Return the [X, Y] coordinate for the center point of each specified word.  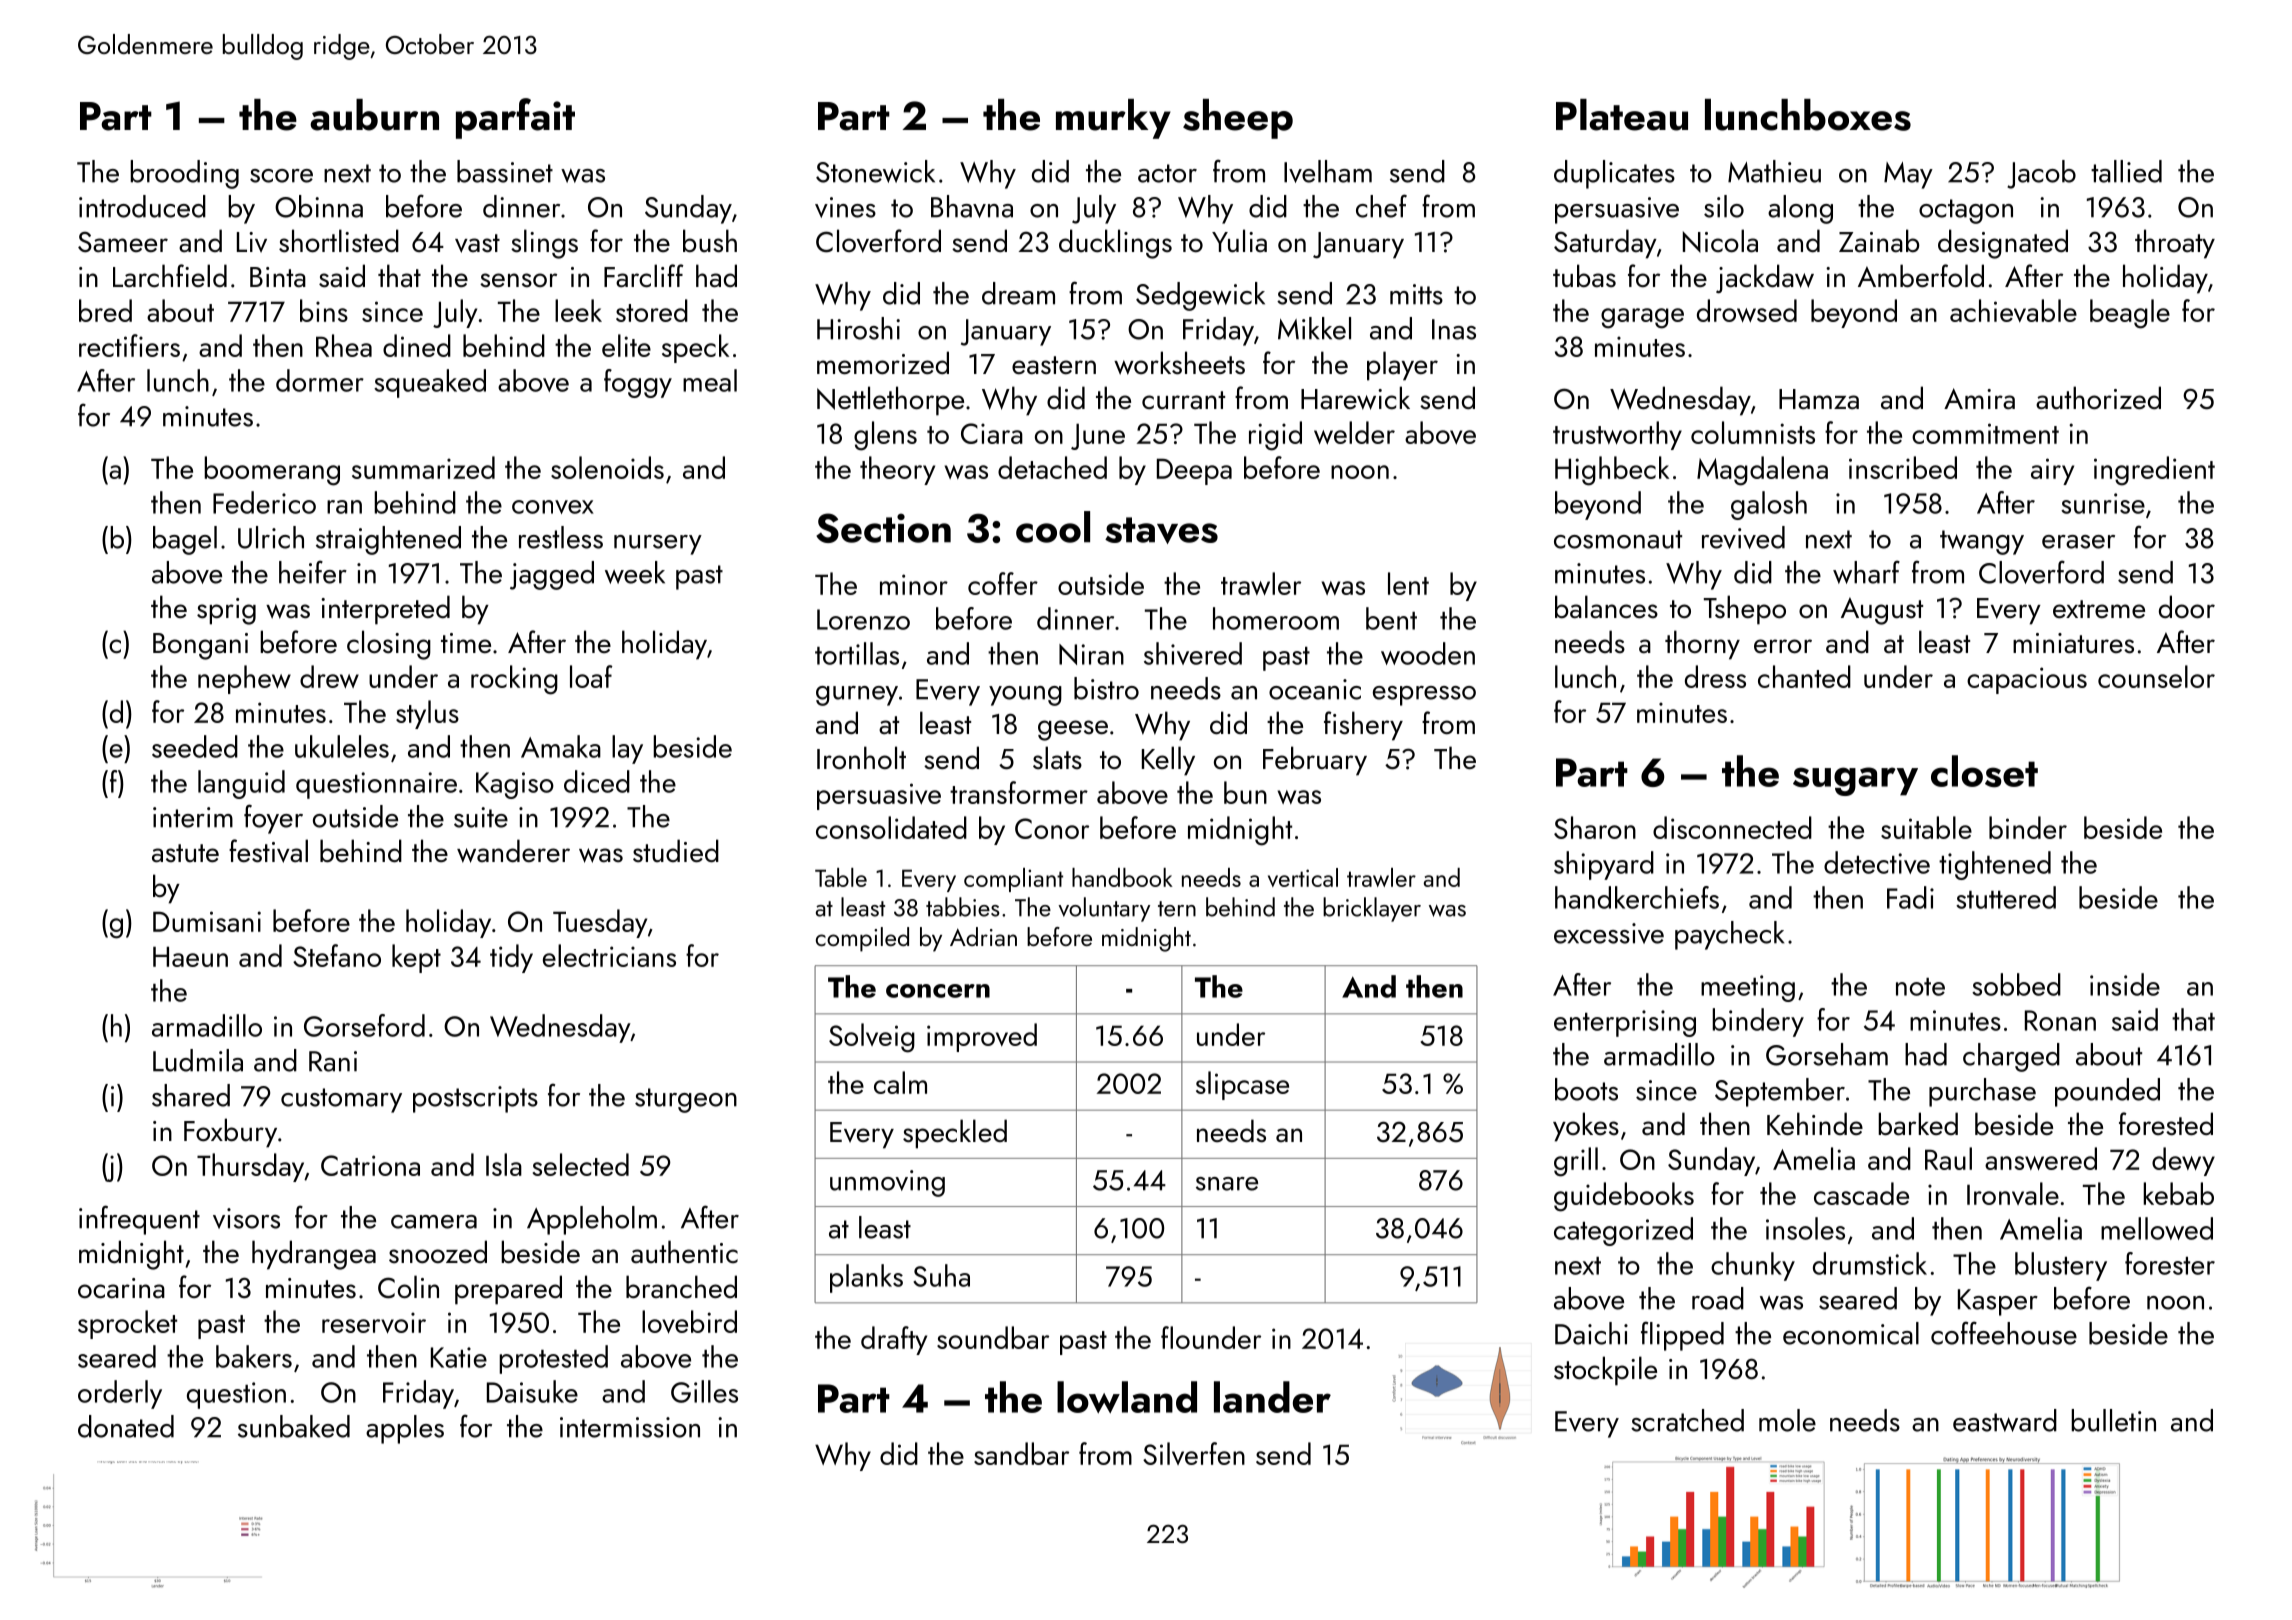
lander [1272, 1397]
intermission [630, 1427]
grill [1576, 1162]
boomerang [272, 471]
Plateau [1622, 115]
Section [883, 528]
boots [1586, 1089]
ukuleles [342, 746]
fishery [1363, 726]
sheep [1238, 119]
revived [1743, 537]
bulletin [2113, 1420]
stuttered [2006, 897]
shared [191, 1095]
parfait [515, 118]
